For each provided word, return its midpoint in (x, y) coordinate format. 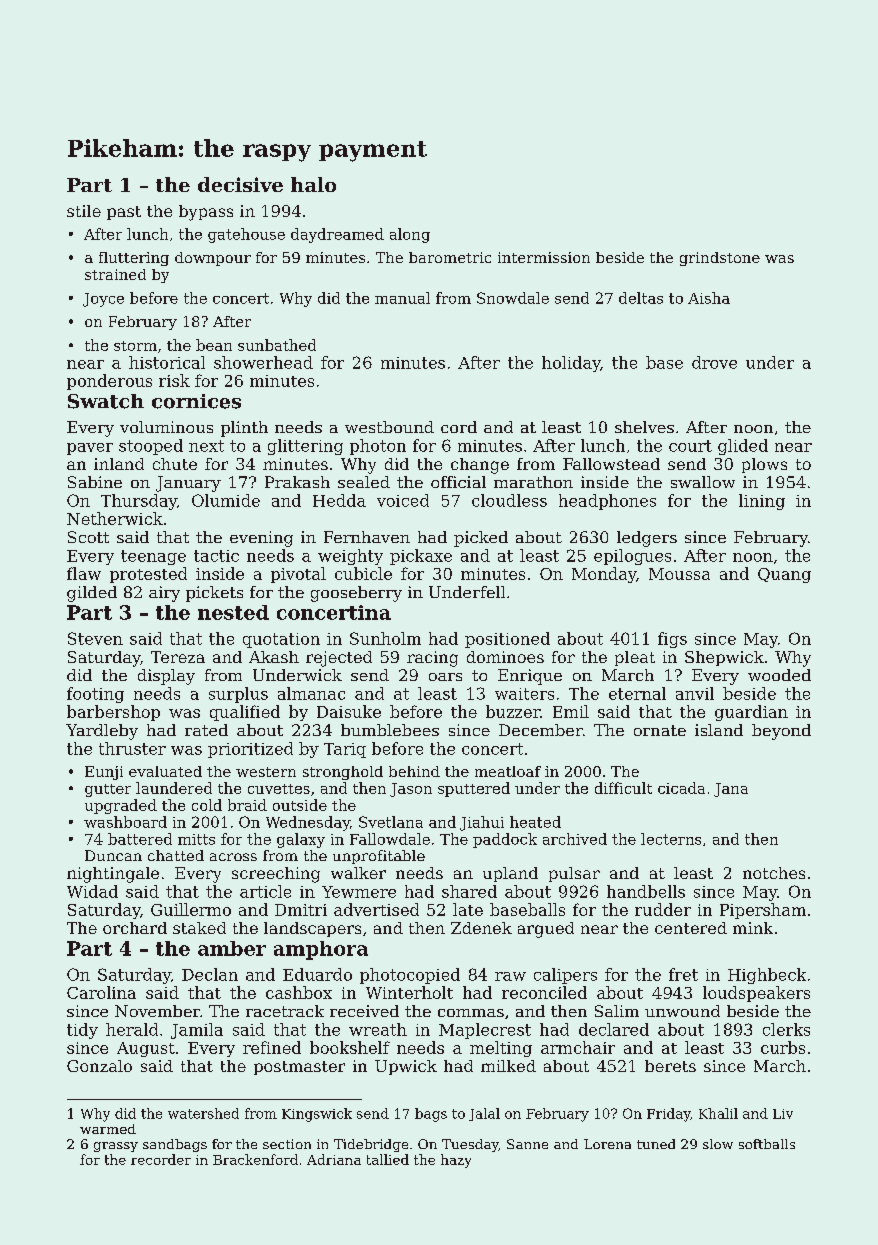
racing (432, 659)
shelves (644, 427)
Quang (784, 575)
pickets (214, 594)
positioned (507, 640)
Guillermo (191, 909)
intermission (544, 257)
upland (510, 874)
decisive (240, 184)
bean (214, 345)
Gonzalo (99, 1066)
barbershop (113, 713)
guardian (751, 713)
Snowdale (513, 298)
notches (774, 873)
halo (313, 184)
